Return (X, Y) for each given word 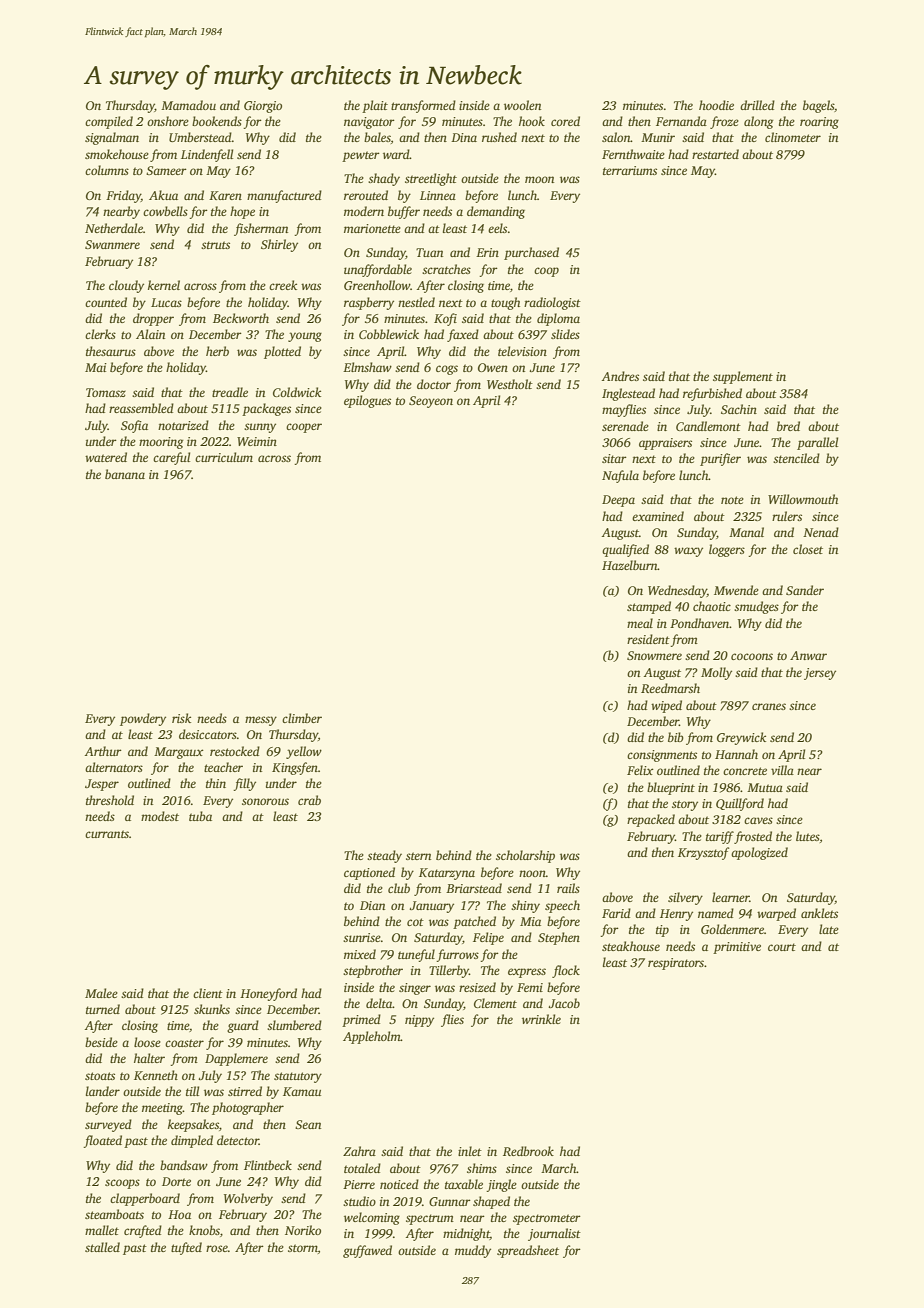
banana (125, 474)
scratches (446, 269)
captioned (369, 873)
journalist (554, 1234)
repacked (651, 820)
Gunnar (450, 1201)
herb (217, 351)
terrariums (630, 170)
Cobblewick (389, 334)
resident (648, 639)
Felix (640, 770)
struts (215, 245)
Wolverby (248, 1199)
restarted (715, 154)
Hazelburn (630, 565)
